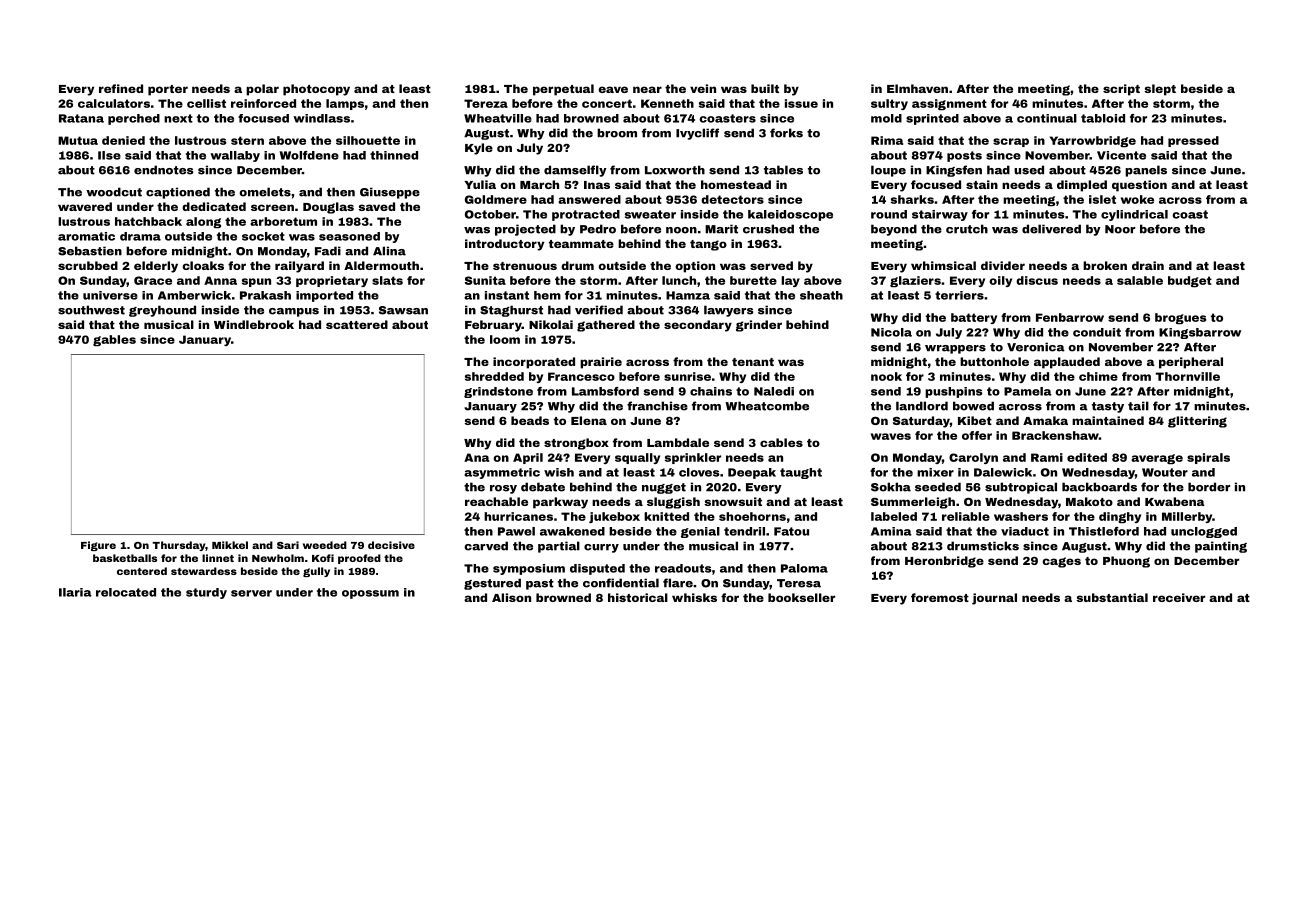 Image resolution: width=1308 pixels, height=924 pixels. Describe the element at coordinates (1200, 333) in the screenshot. I see `Kingsbarrow` at that location.
